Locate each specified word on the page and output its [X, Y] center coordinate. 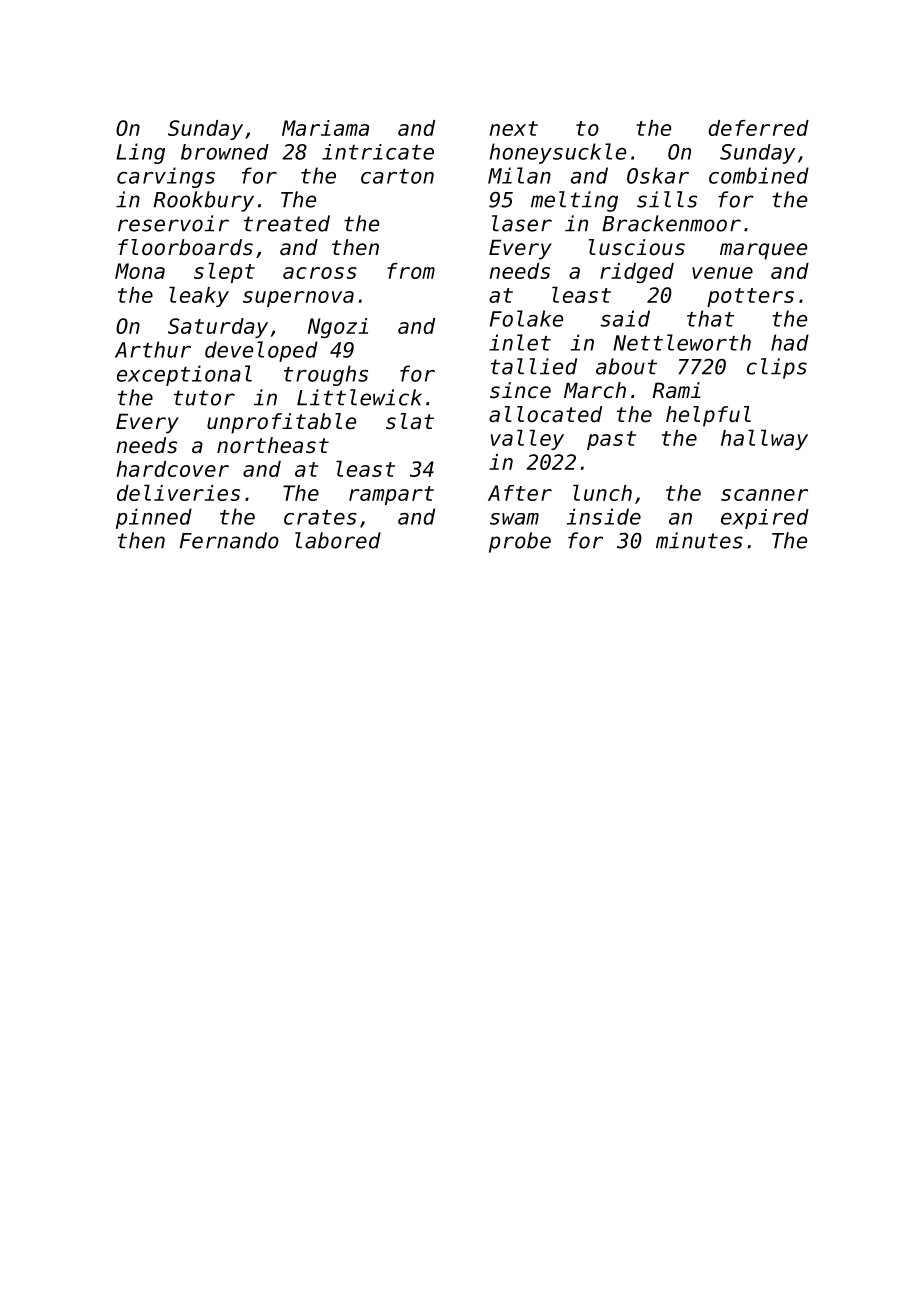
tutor [204, 398]
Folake [526, 318]
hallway [764, 439]
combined [759, 175]
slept [224, 272]
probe [520, 542]
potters [750, 297]
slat [410, 421]
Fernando [229, 540]
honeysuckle [558, 153]
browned [225, 152]
